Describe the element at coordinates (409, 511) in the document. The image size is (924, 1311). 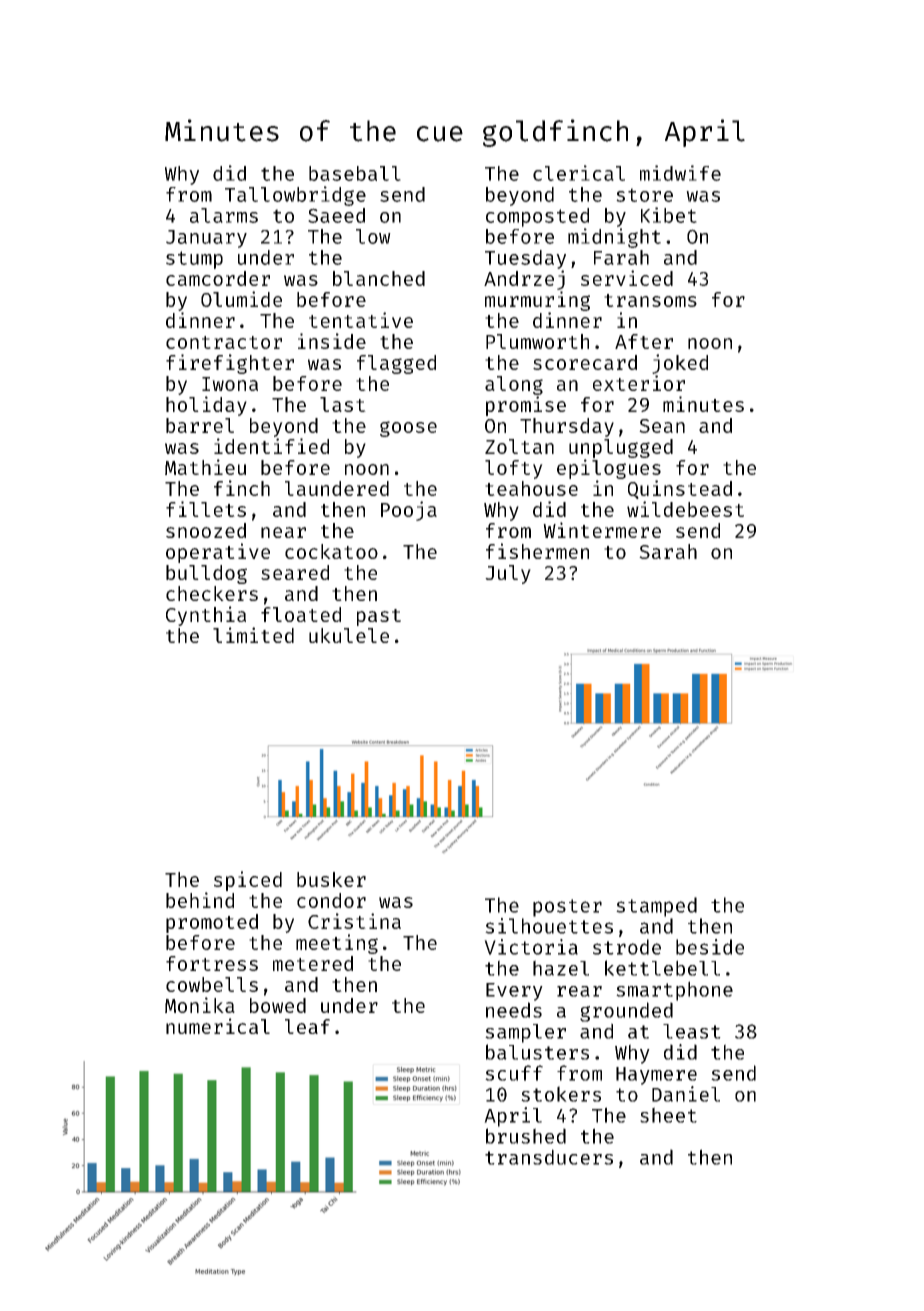
I see `Pooja` at that location.
